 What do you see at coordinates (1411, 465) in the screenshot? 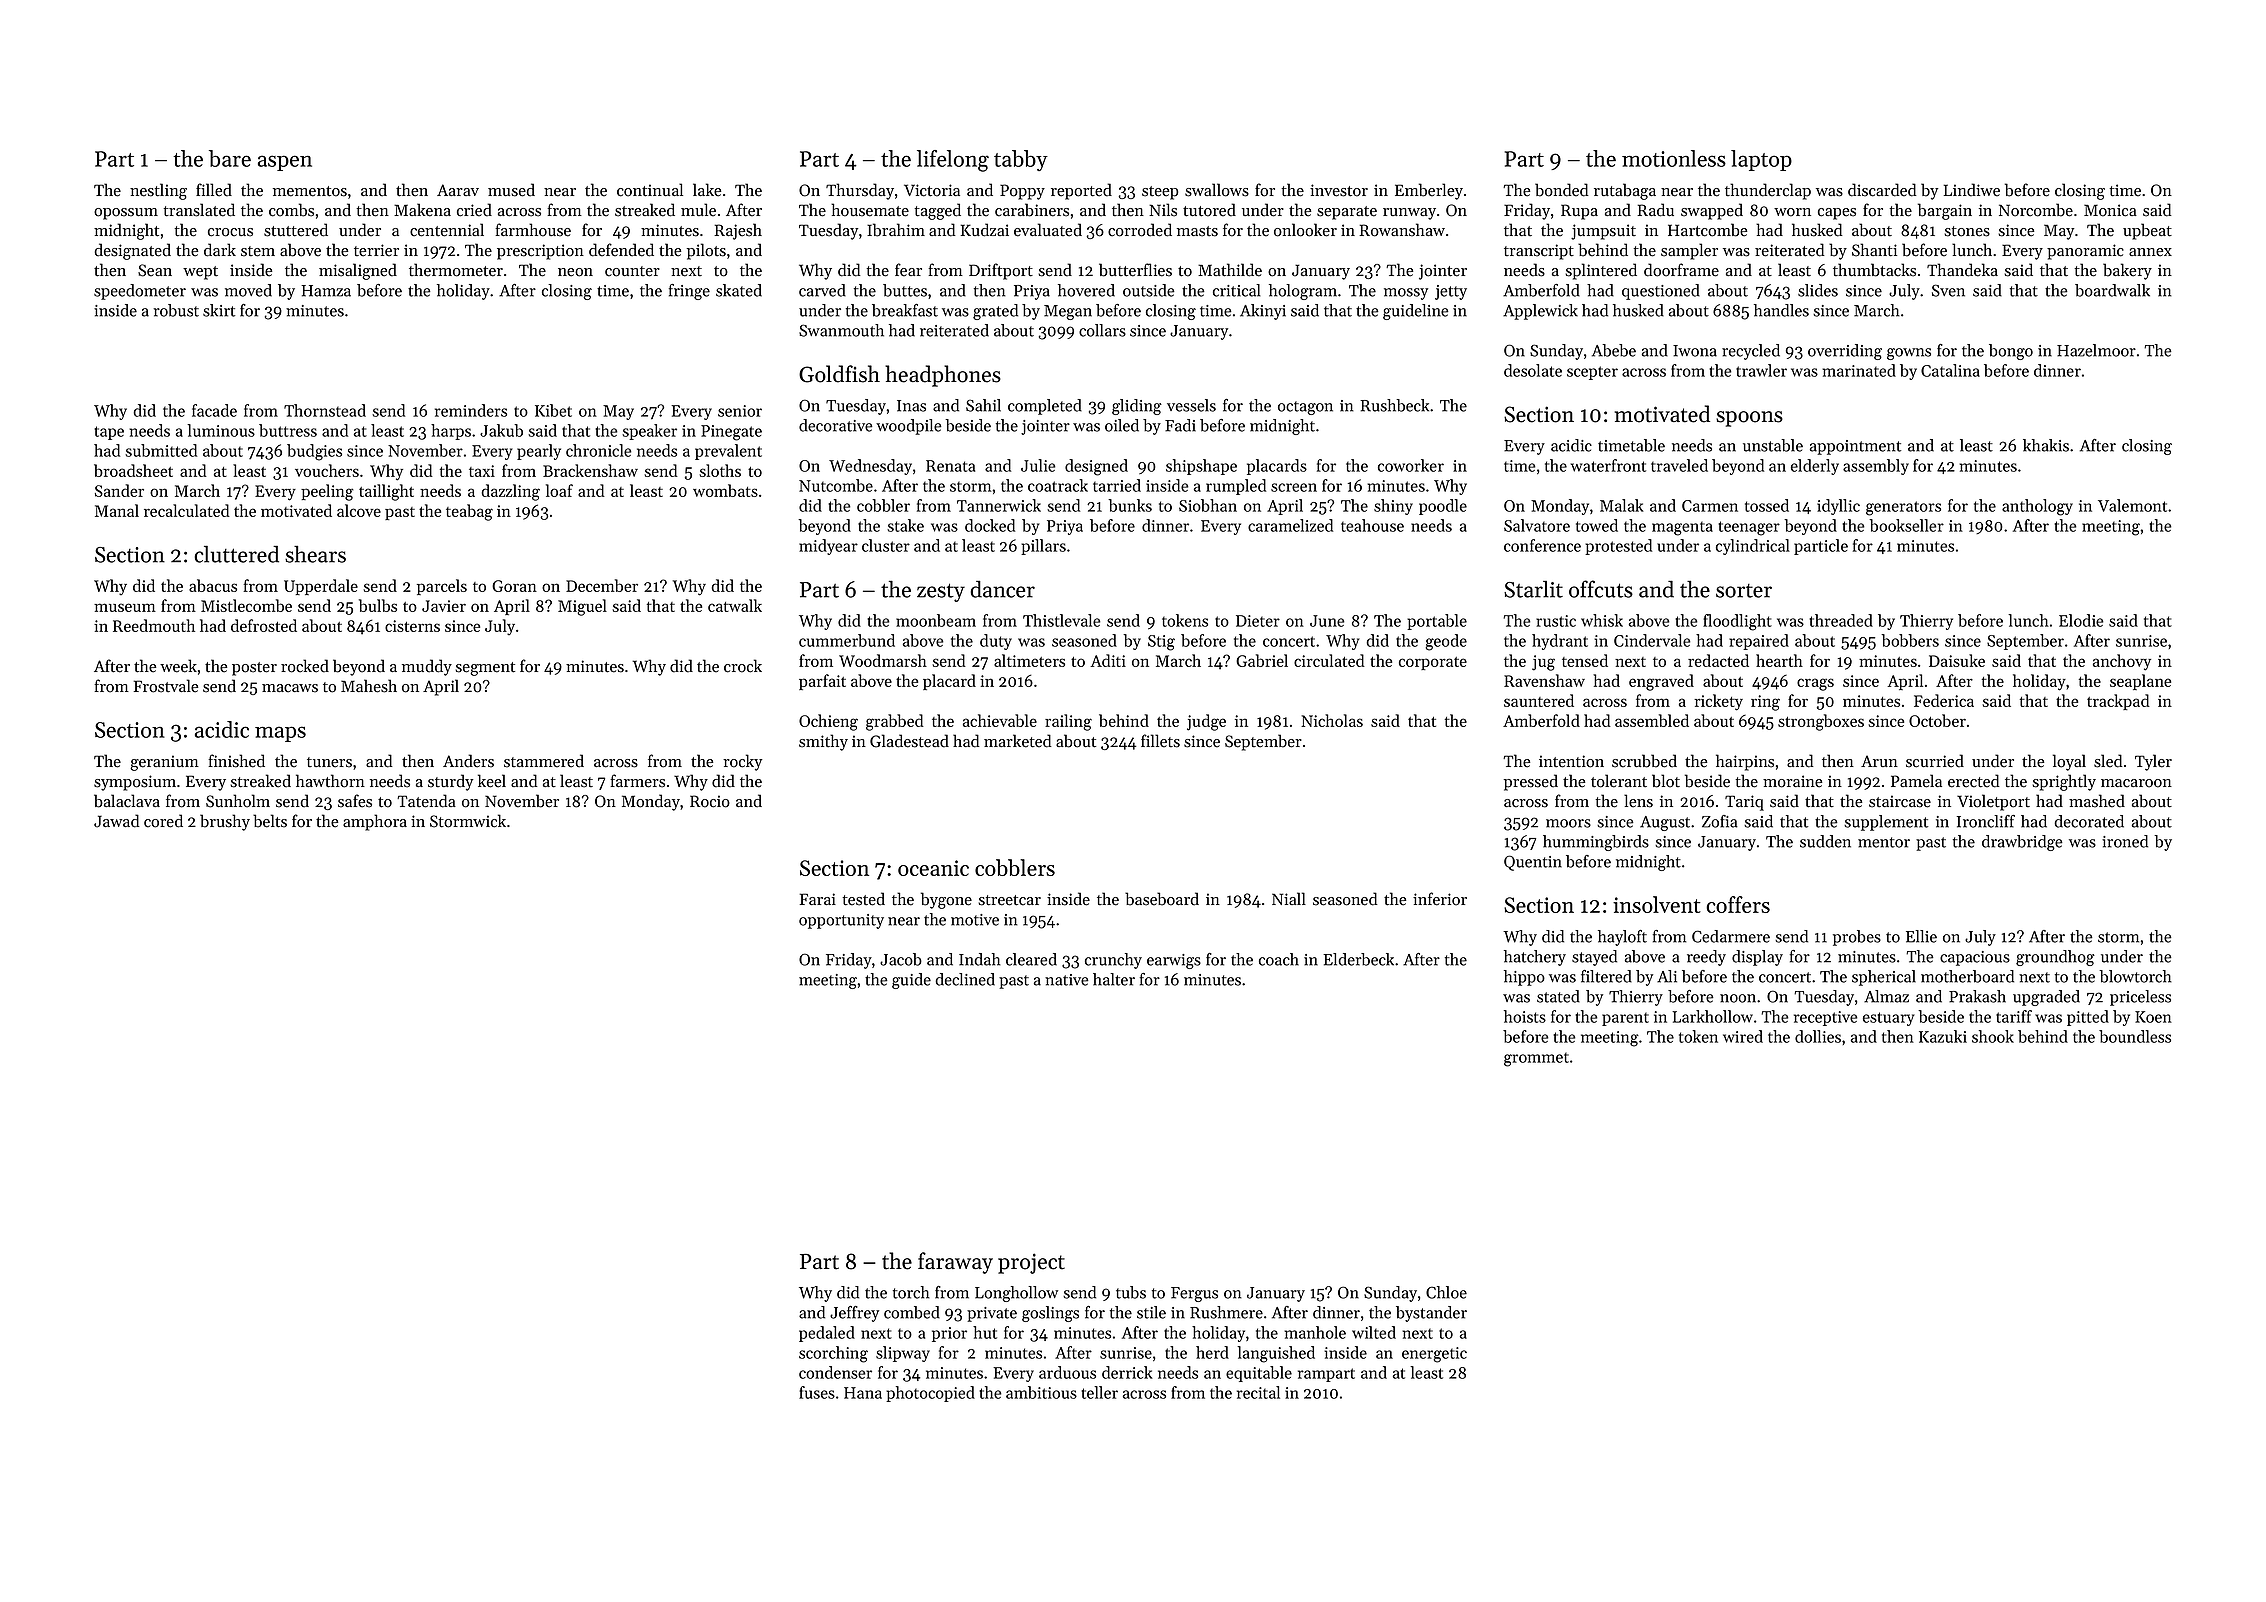
I see `coworker` at bounding box center [1411, 465].
